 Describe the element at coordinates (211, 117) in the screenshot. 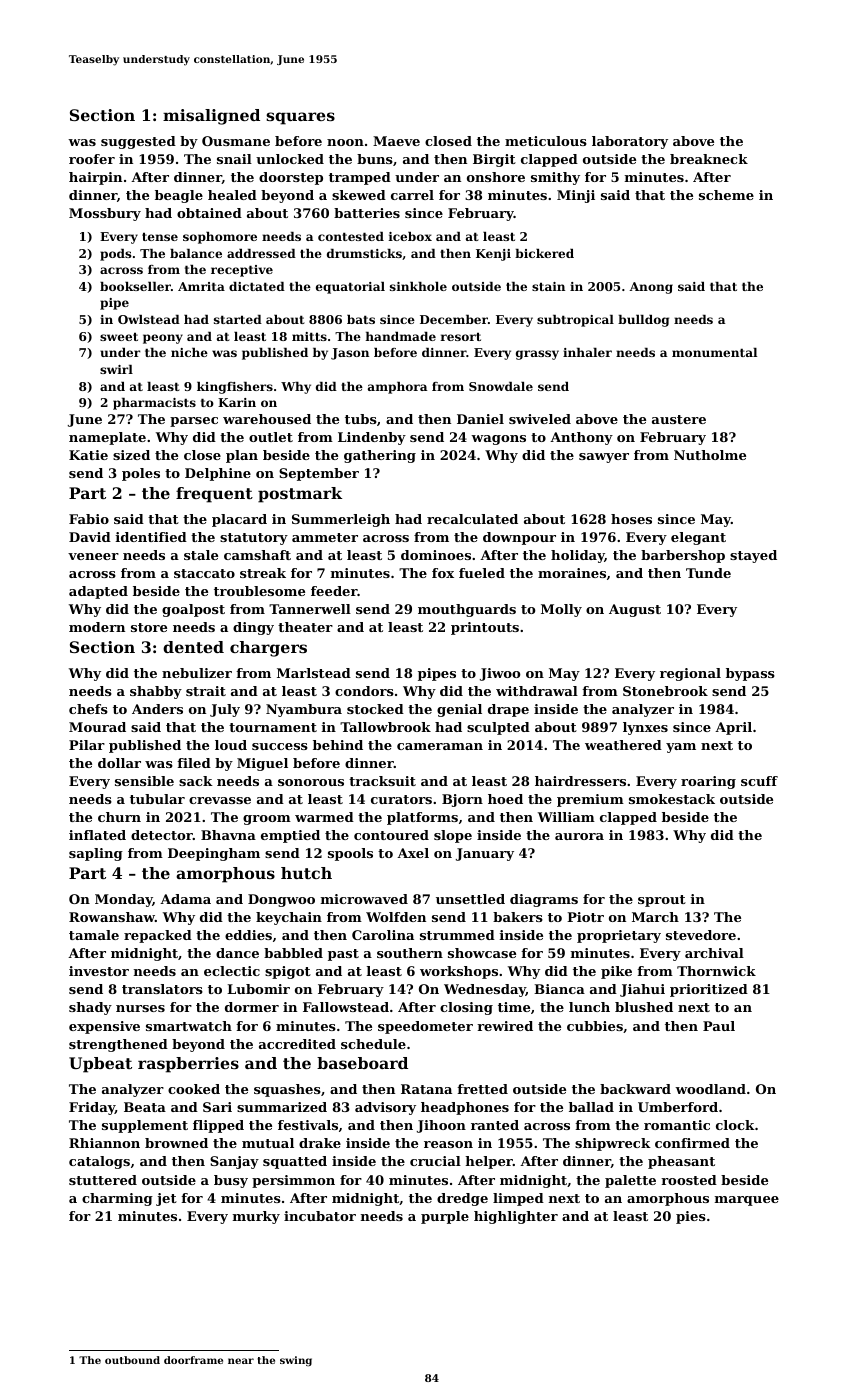

I see `misaligned` at that location.
